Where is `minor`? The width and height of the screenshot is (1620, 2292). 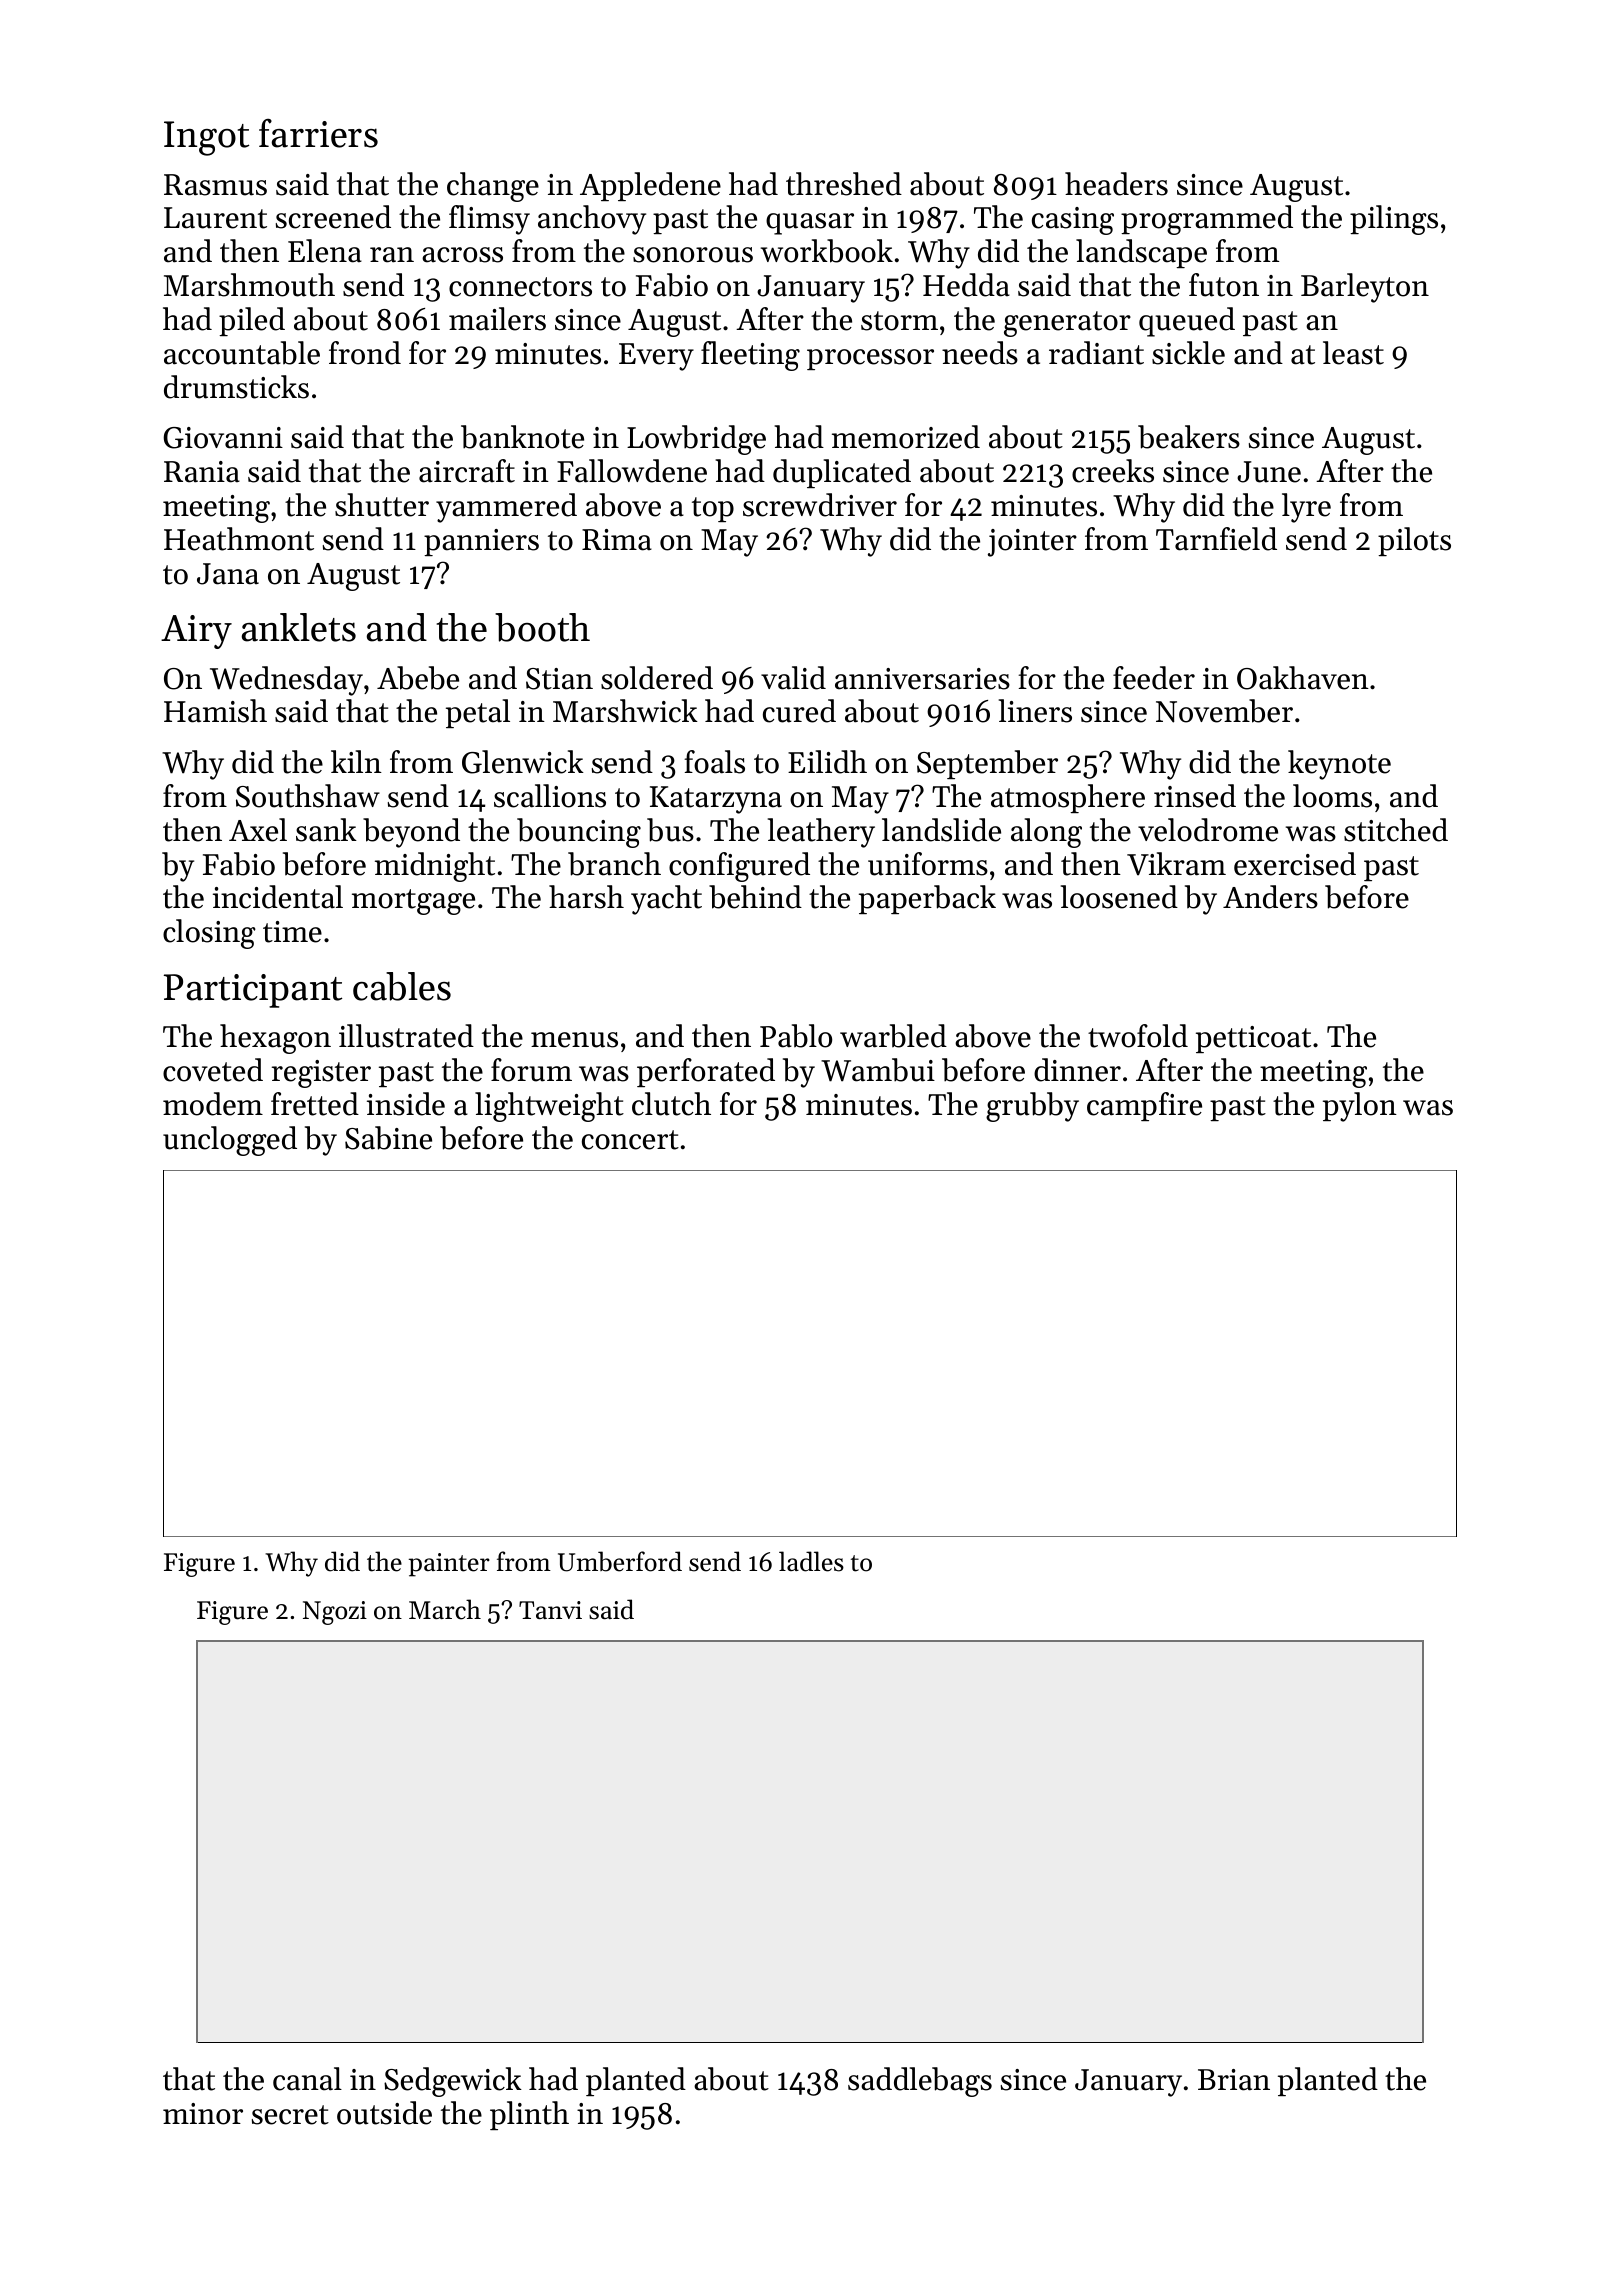
minor is located at coordinates (203, 2114).
